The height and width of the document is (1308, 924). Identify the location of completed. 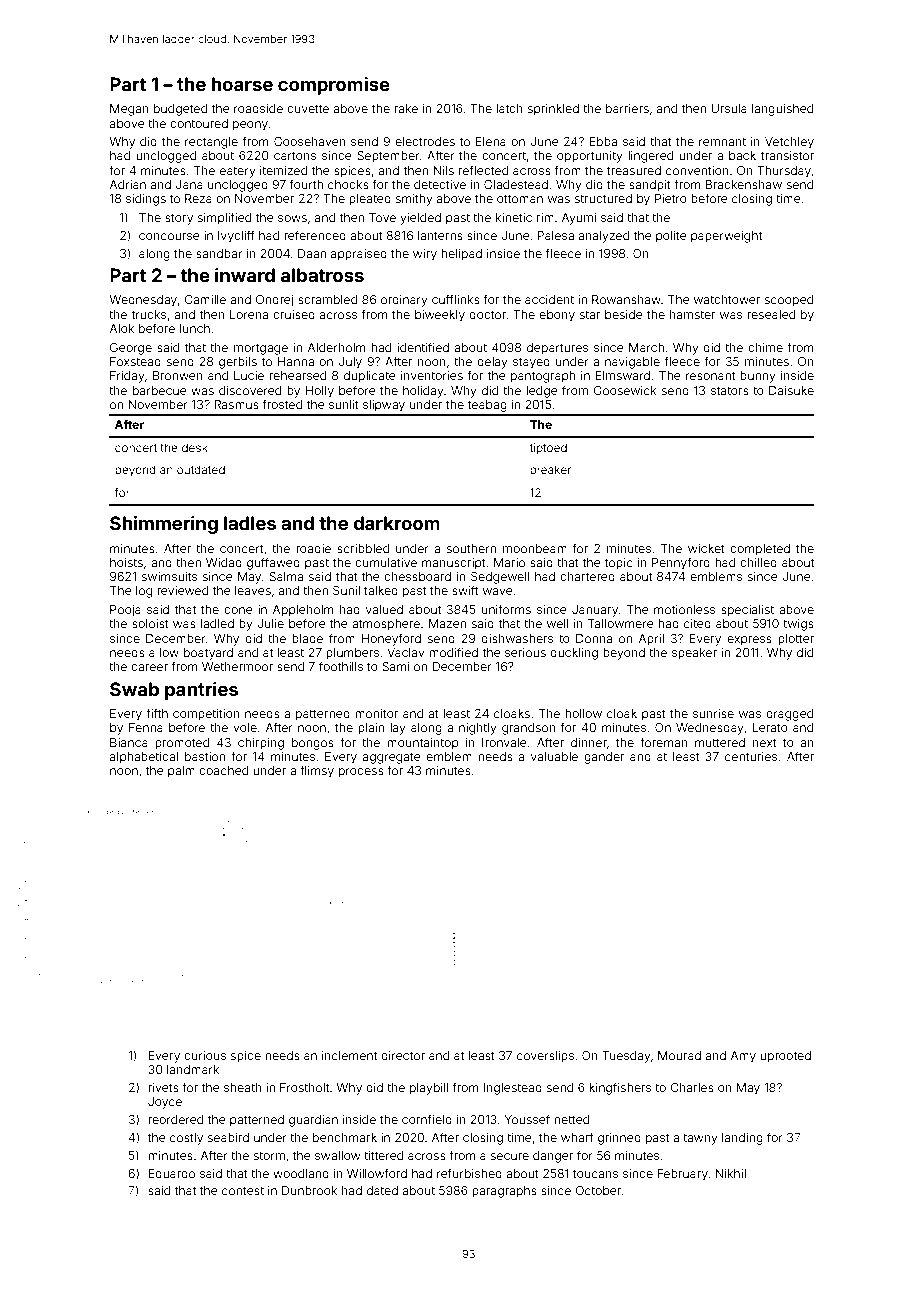
(760, 550).
